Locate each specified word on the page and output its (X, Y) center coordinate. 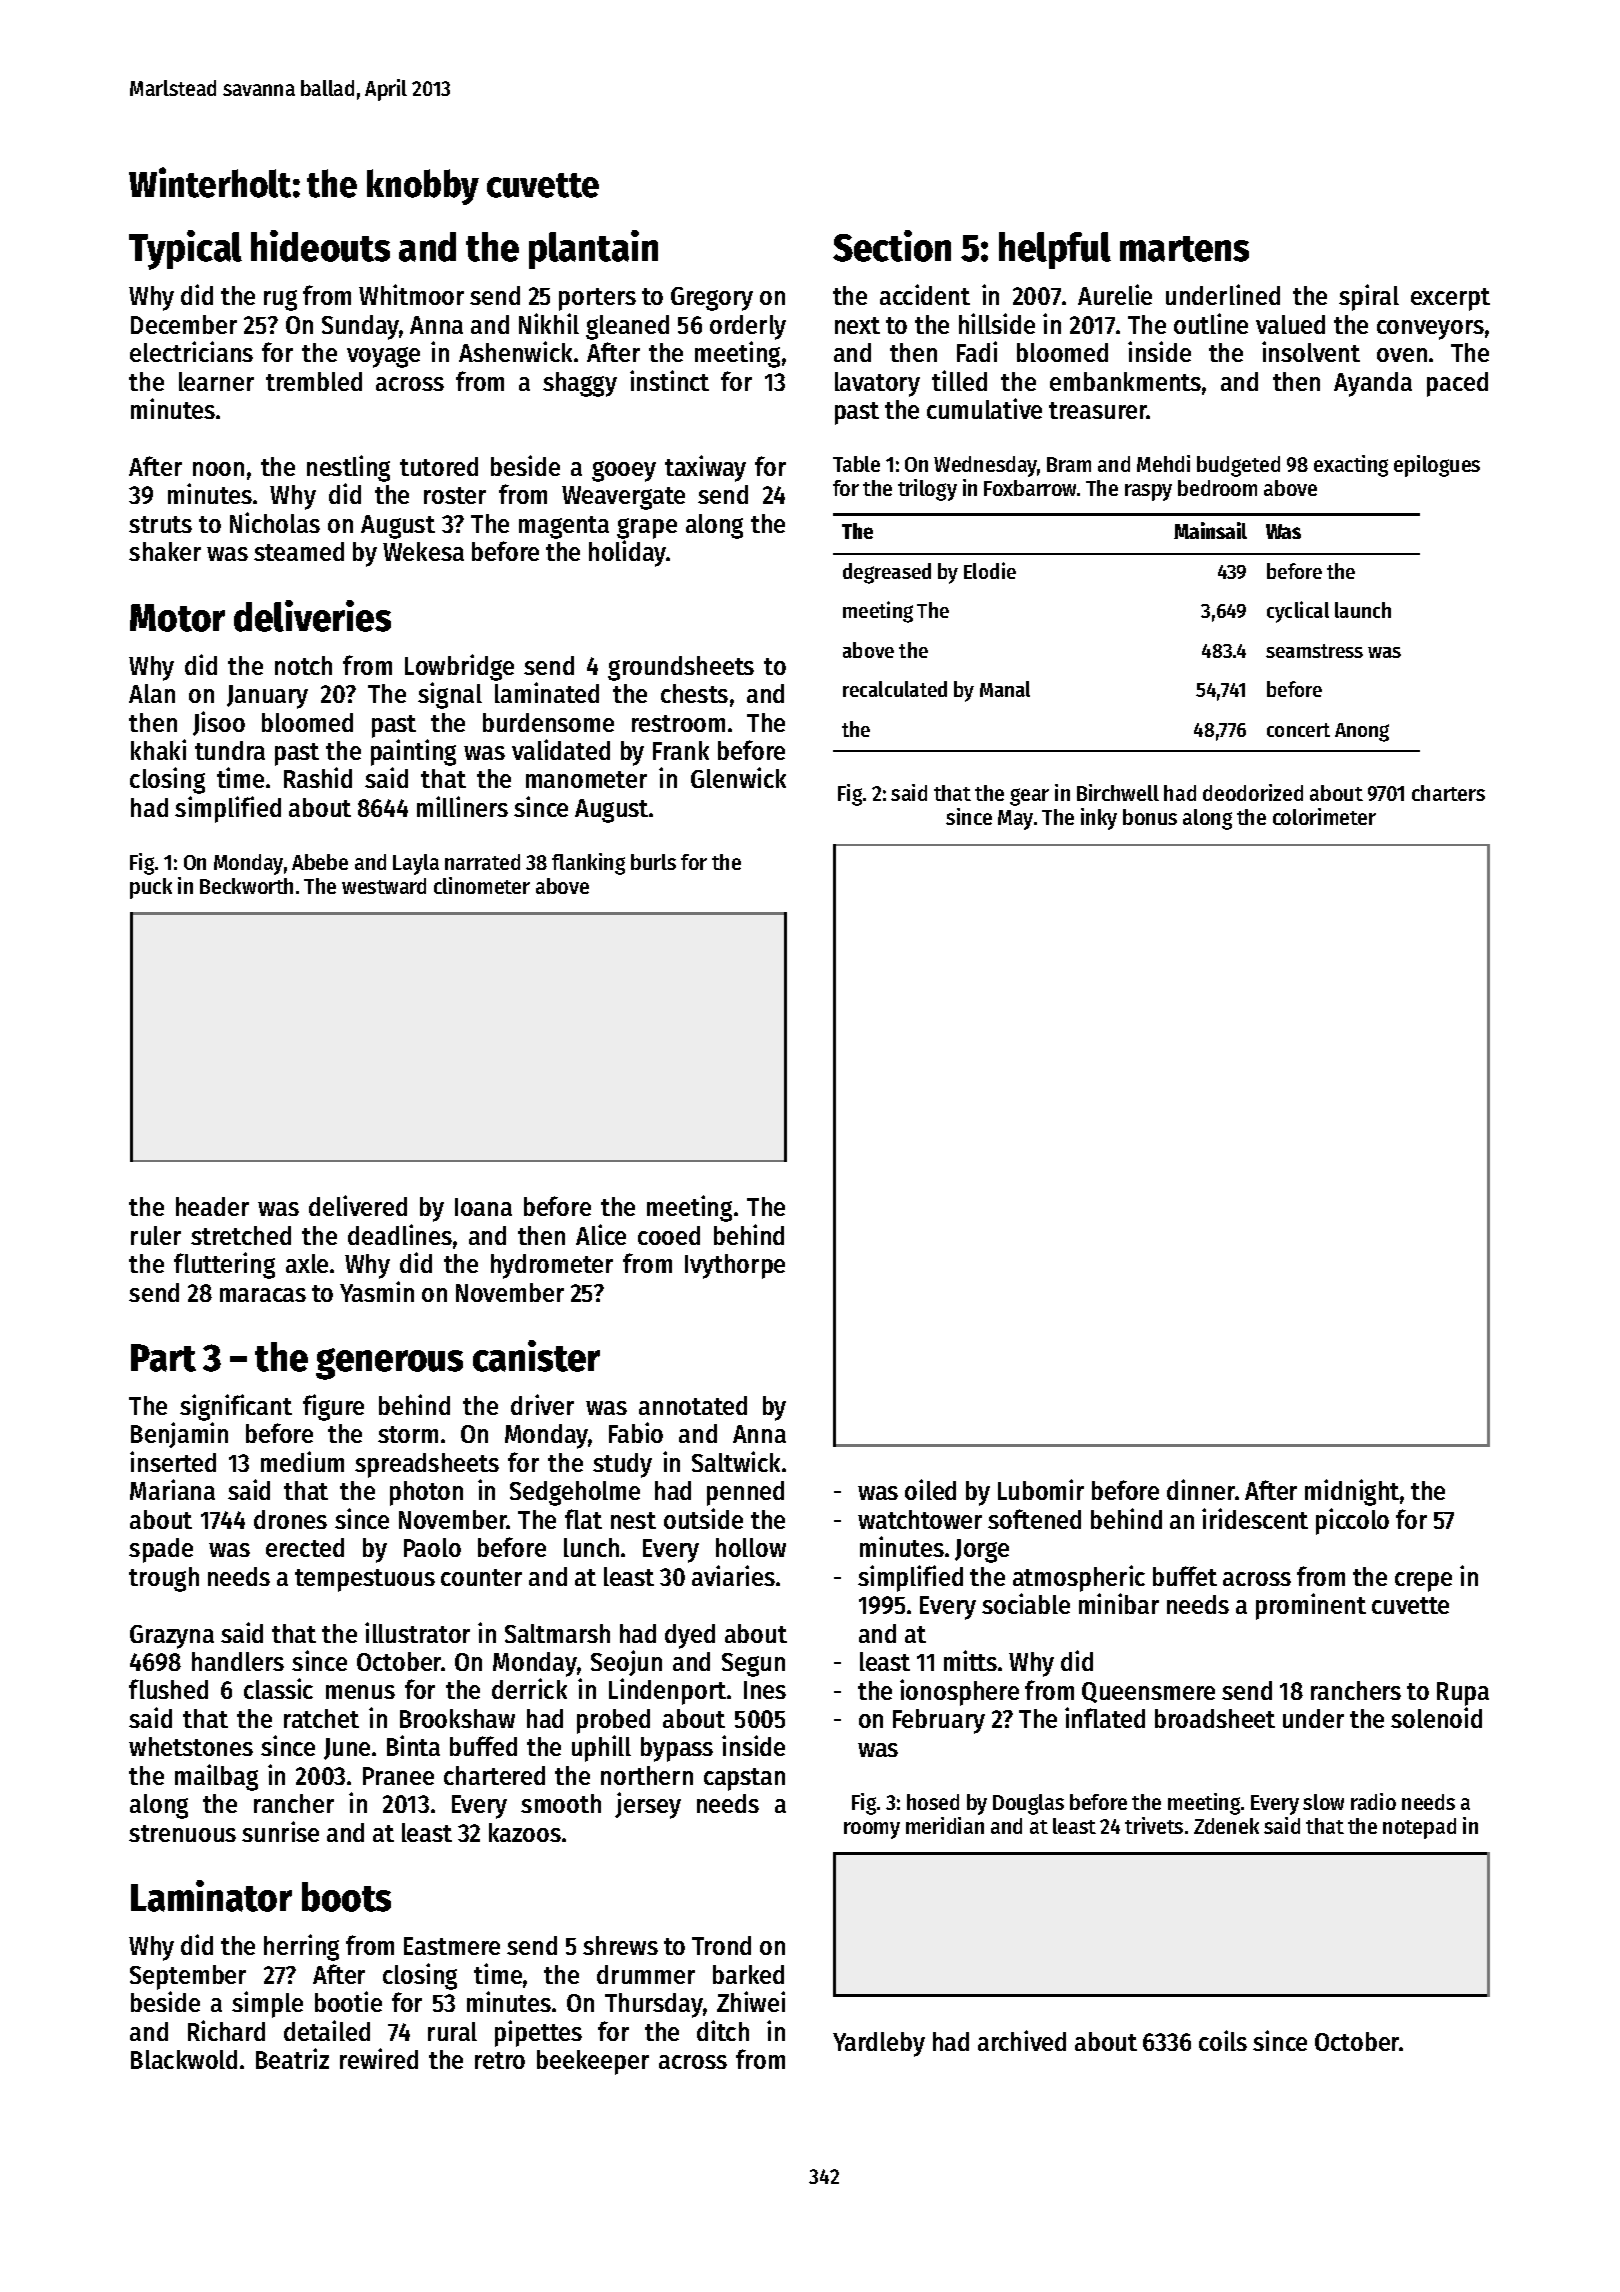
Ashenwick (515, 351)
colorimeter (1324, 816)
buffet (1185, 1576)
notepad (1419, 1828)
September (188, 1977)
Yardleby (879, 2044)
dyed (690, 1636)
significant (236, 1407)
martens (1184, 249)
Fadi (977, 351)
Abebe (320, 862)
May (1015, 820)
